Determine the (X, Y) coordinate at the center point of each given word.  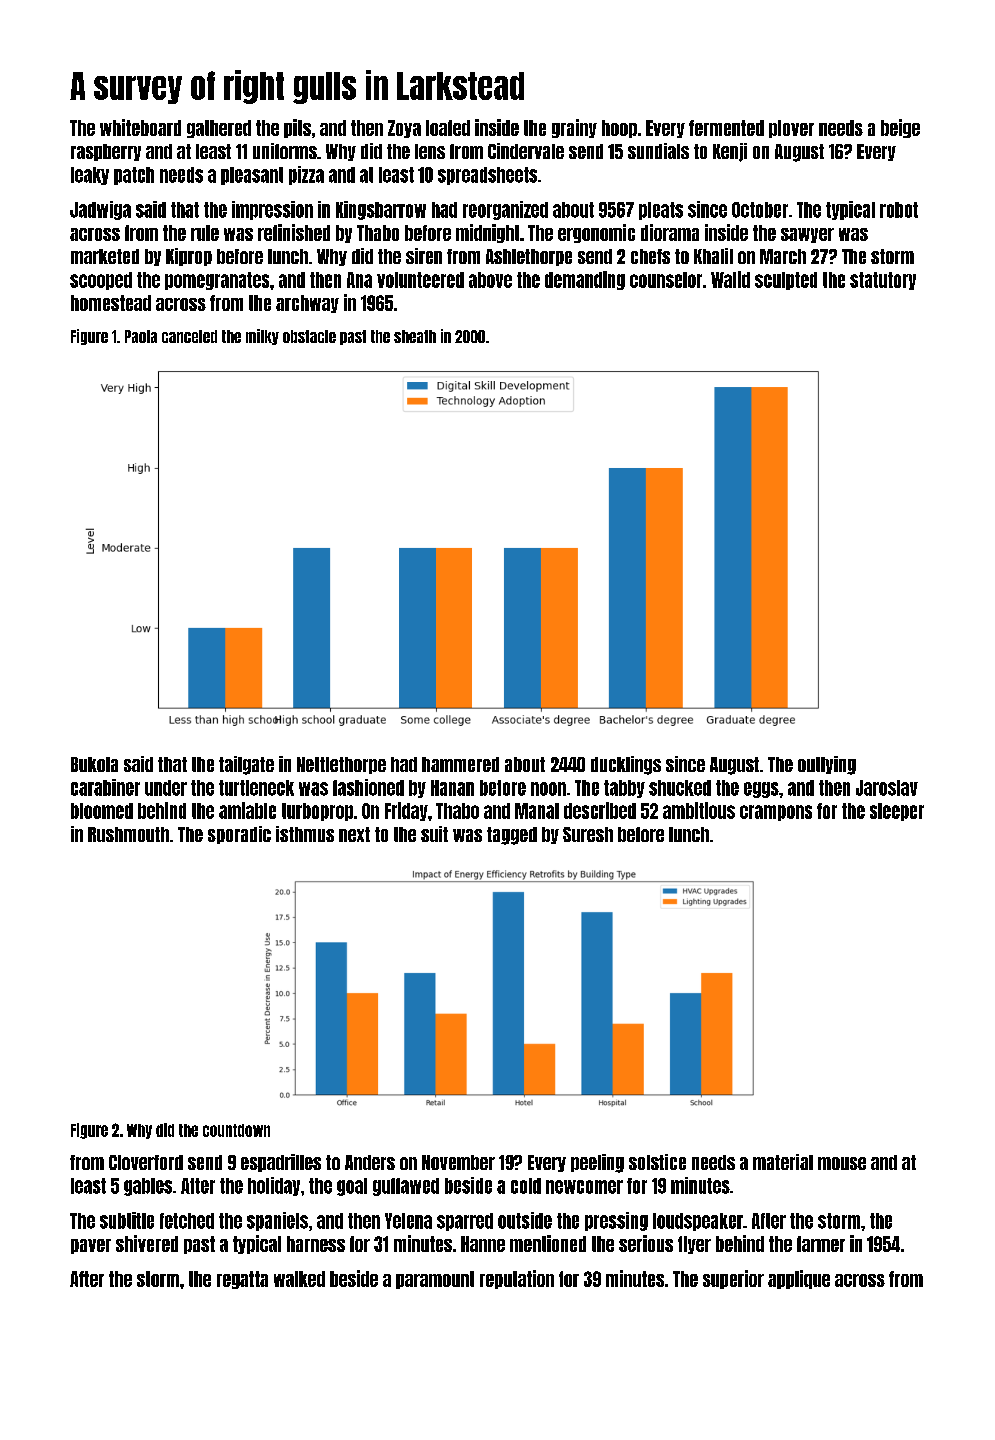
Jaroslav (887, 788)
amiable (247, 810)
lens (430, 151)
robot (899, 210)
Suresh (588, 834)
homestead (111, 303)
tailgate (246, 765)
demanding (585, 280)
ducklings (626, 765)
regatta (242, 1280)
